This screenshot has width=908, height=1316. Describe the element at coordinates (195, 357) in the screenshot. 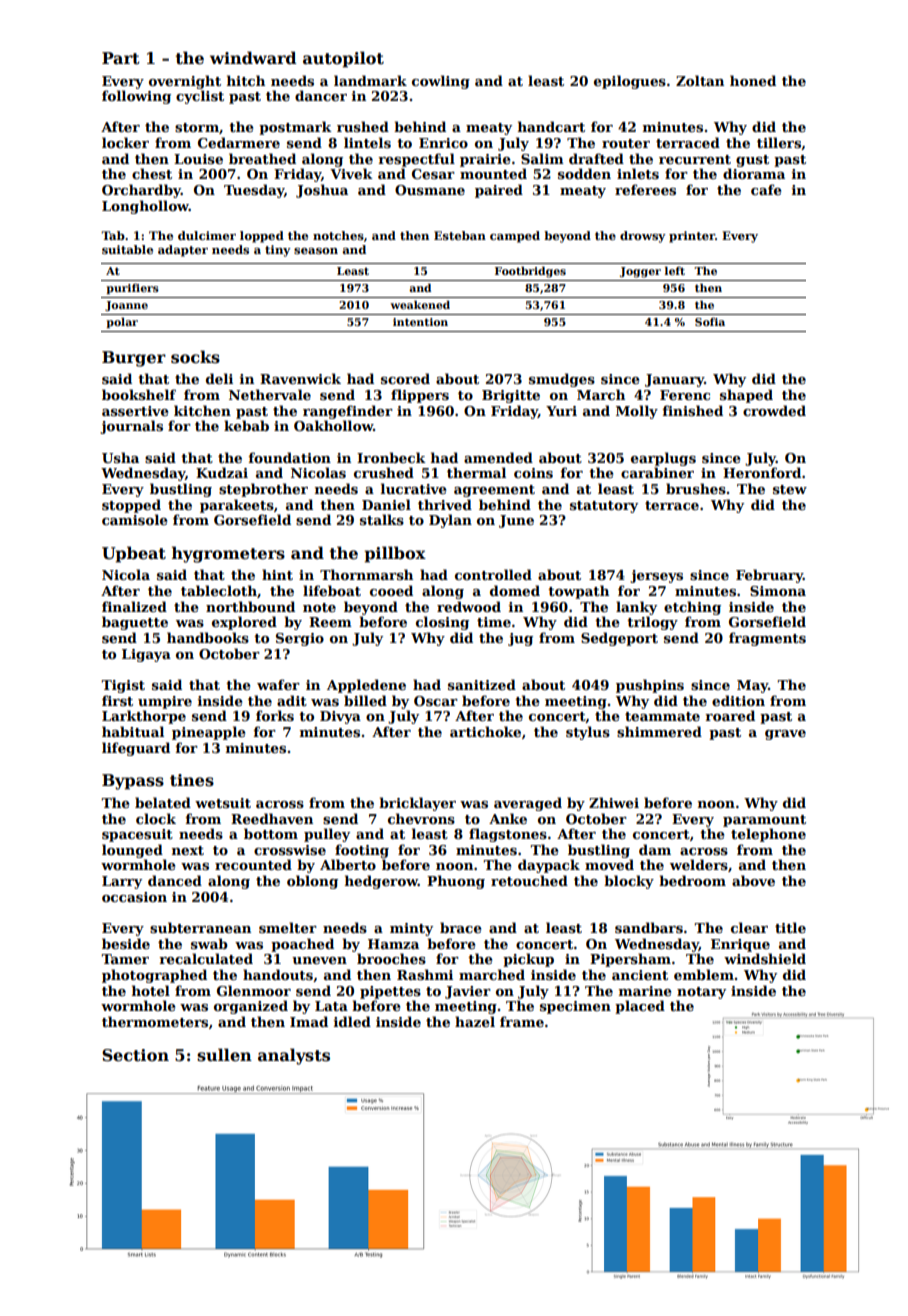

I see `socks` at that location.
